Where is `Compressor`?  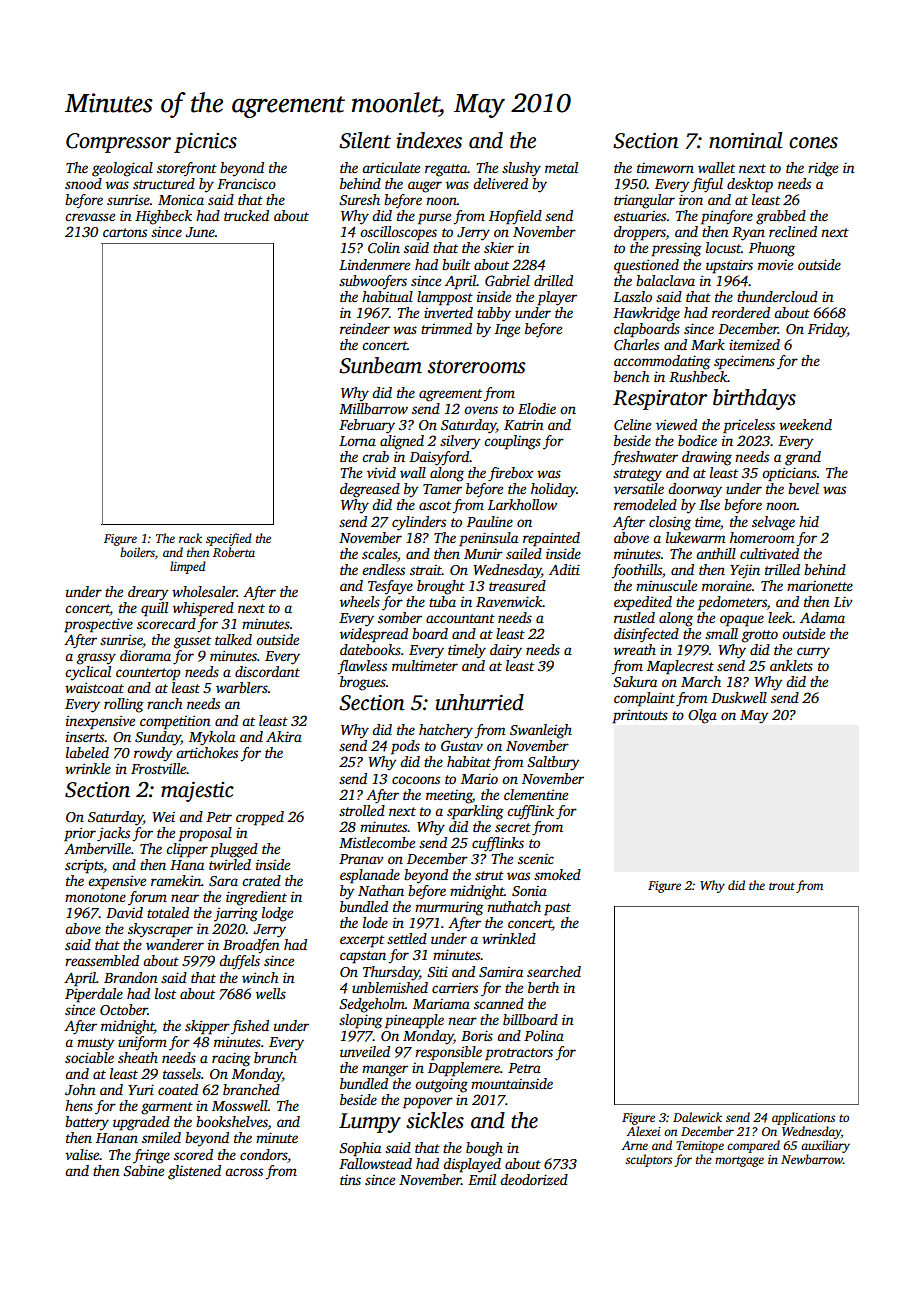
Compressor is located at coordinates (118, 143).
